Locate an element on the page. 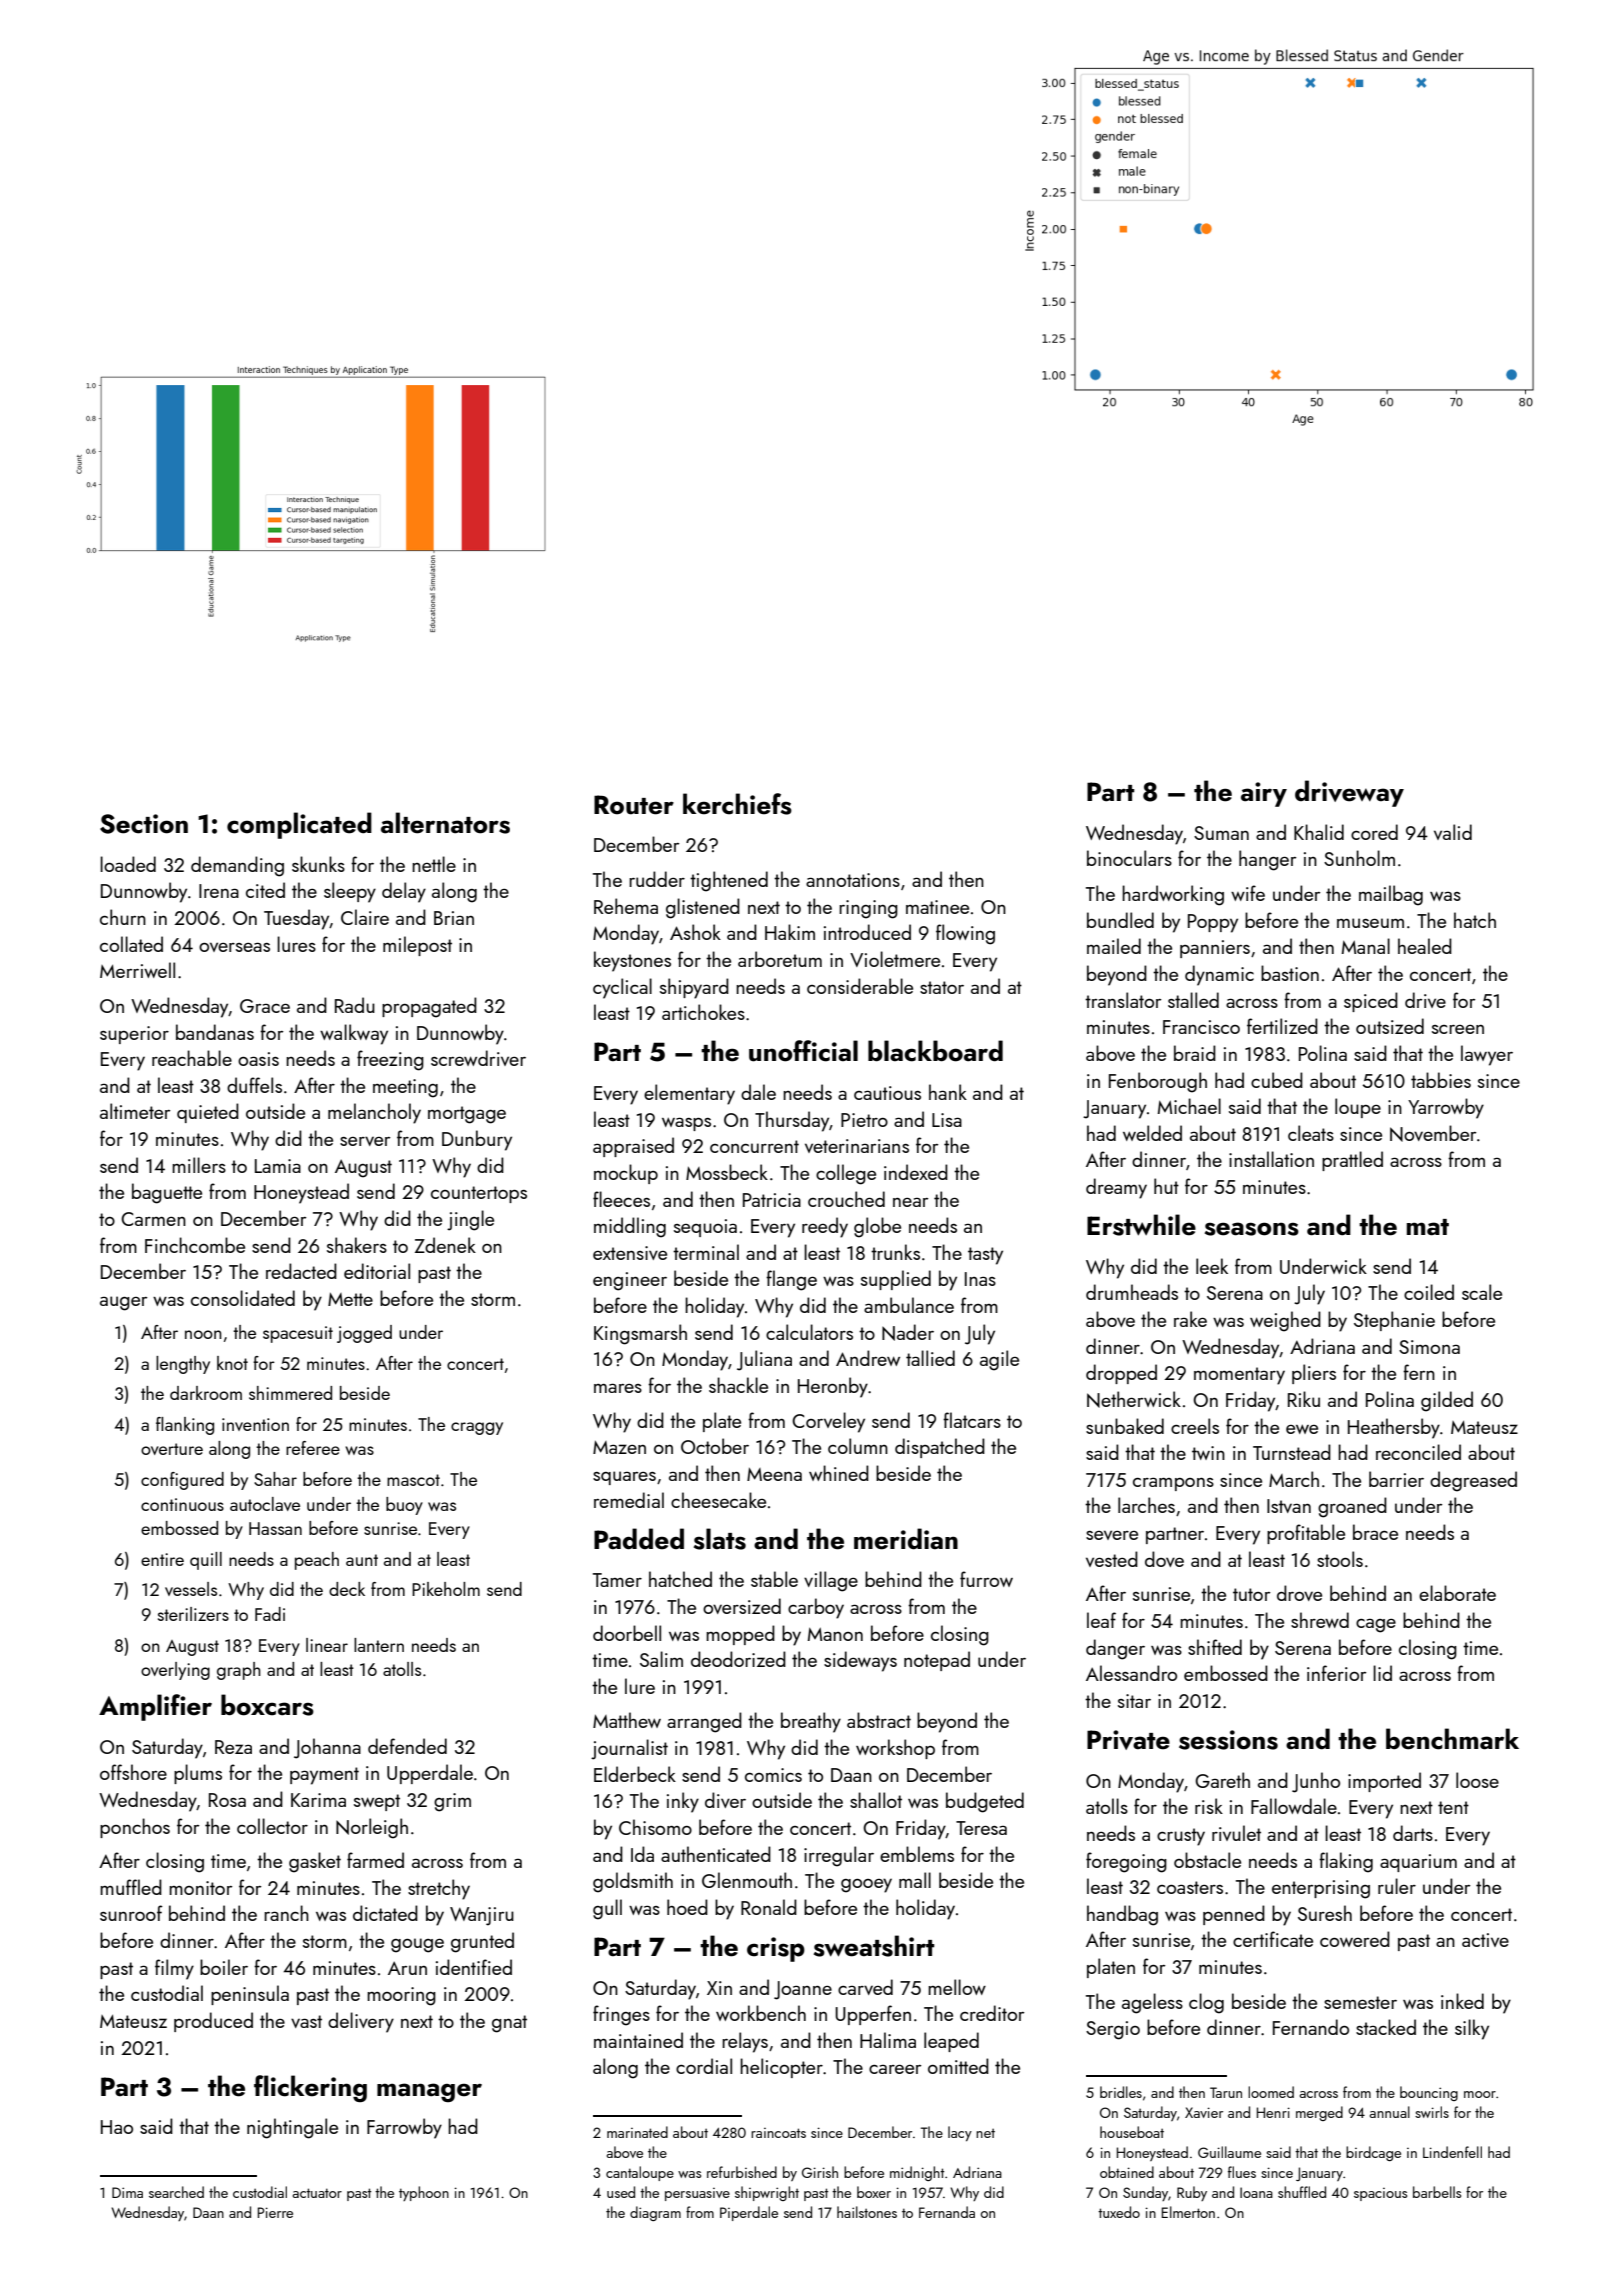 This page has width=1620, height=2292. Section is located at coordinates (144, 824).
